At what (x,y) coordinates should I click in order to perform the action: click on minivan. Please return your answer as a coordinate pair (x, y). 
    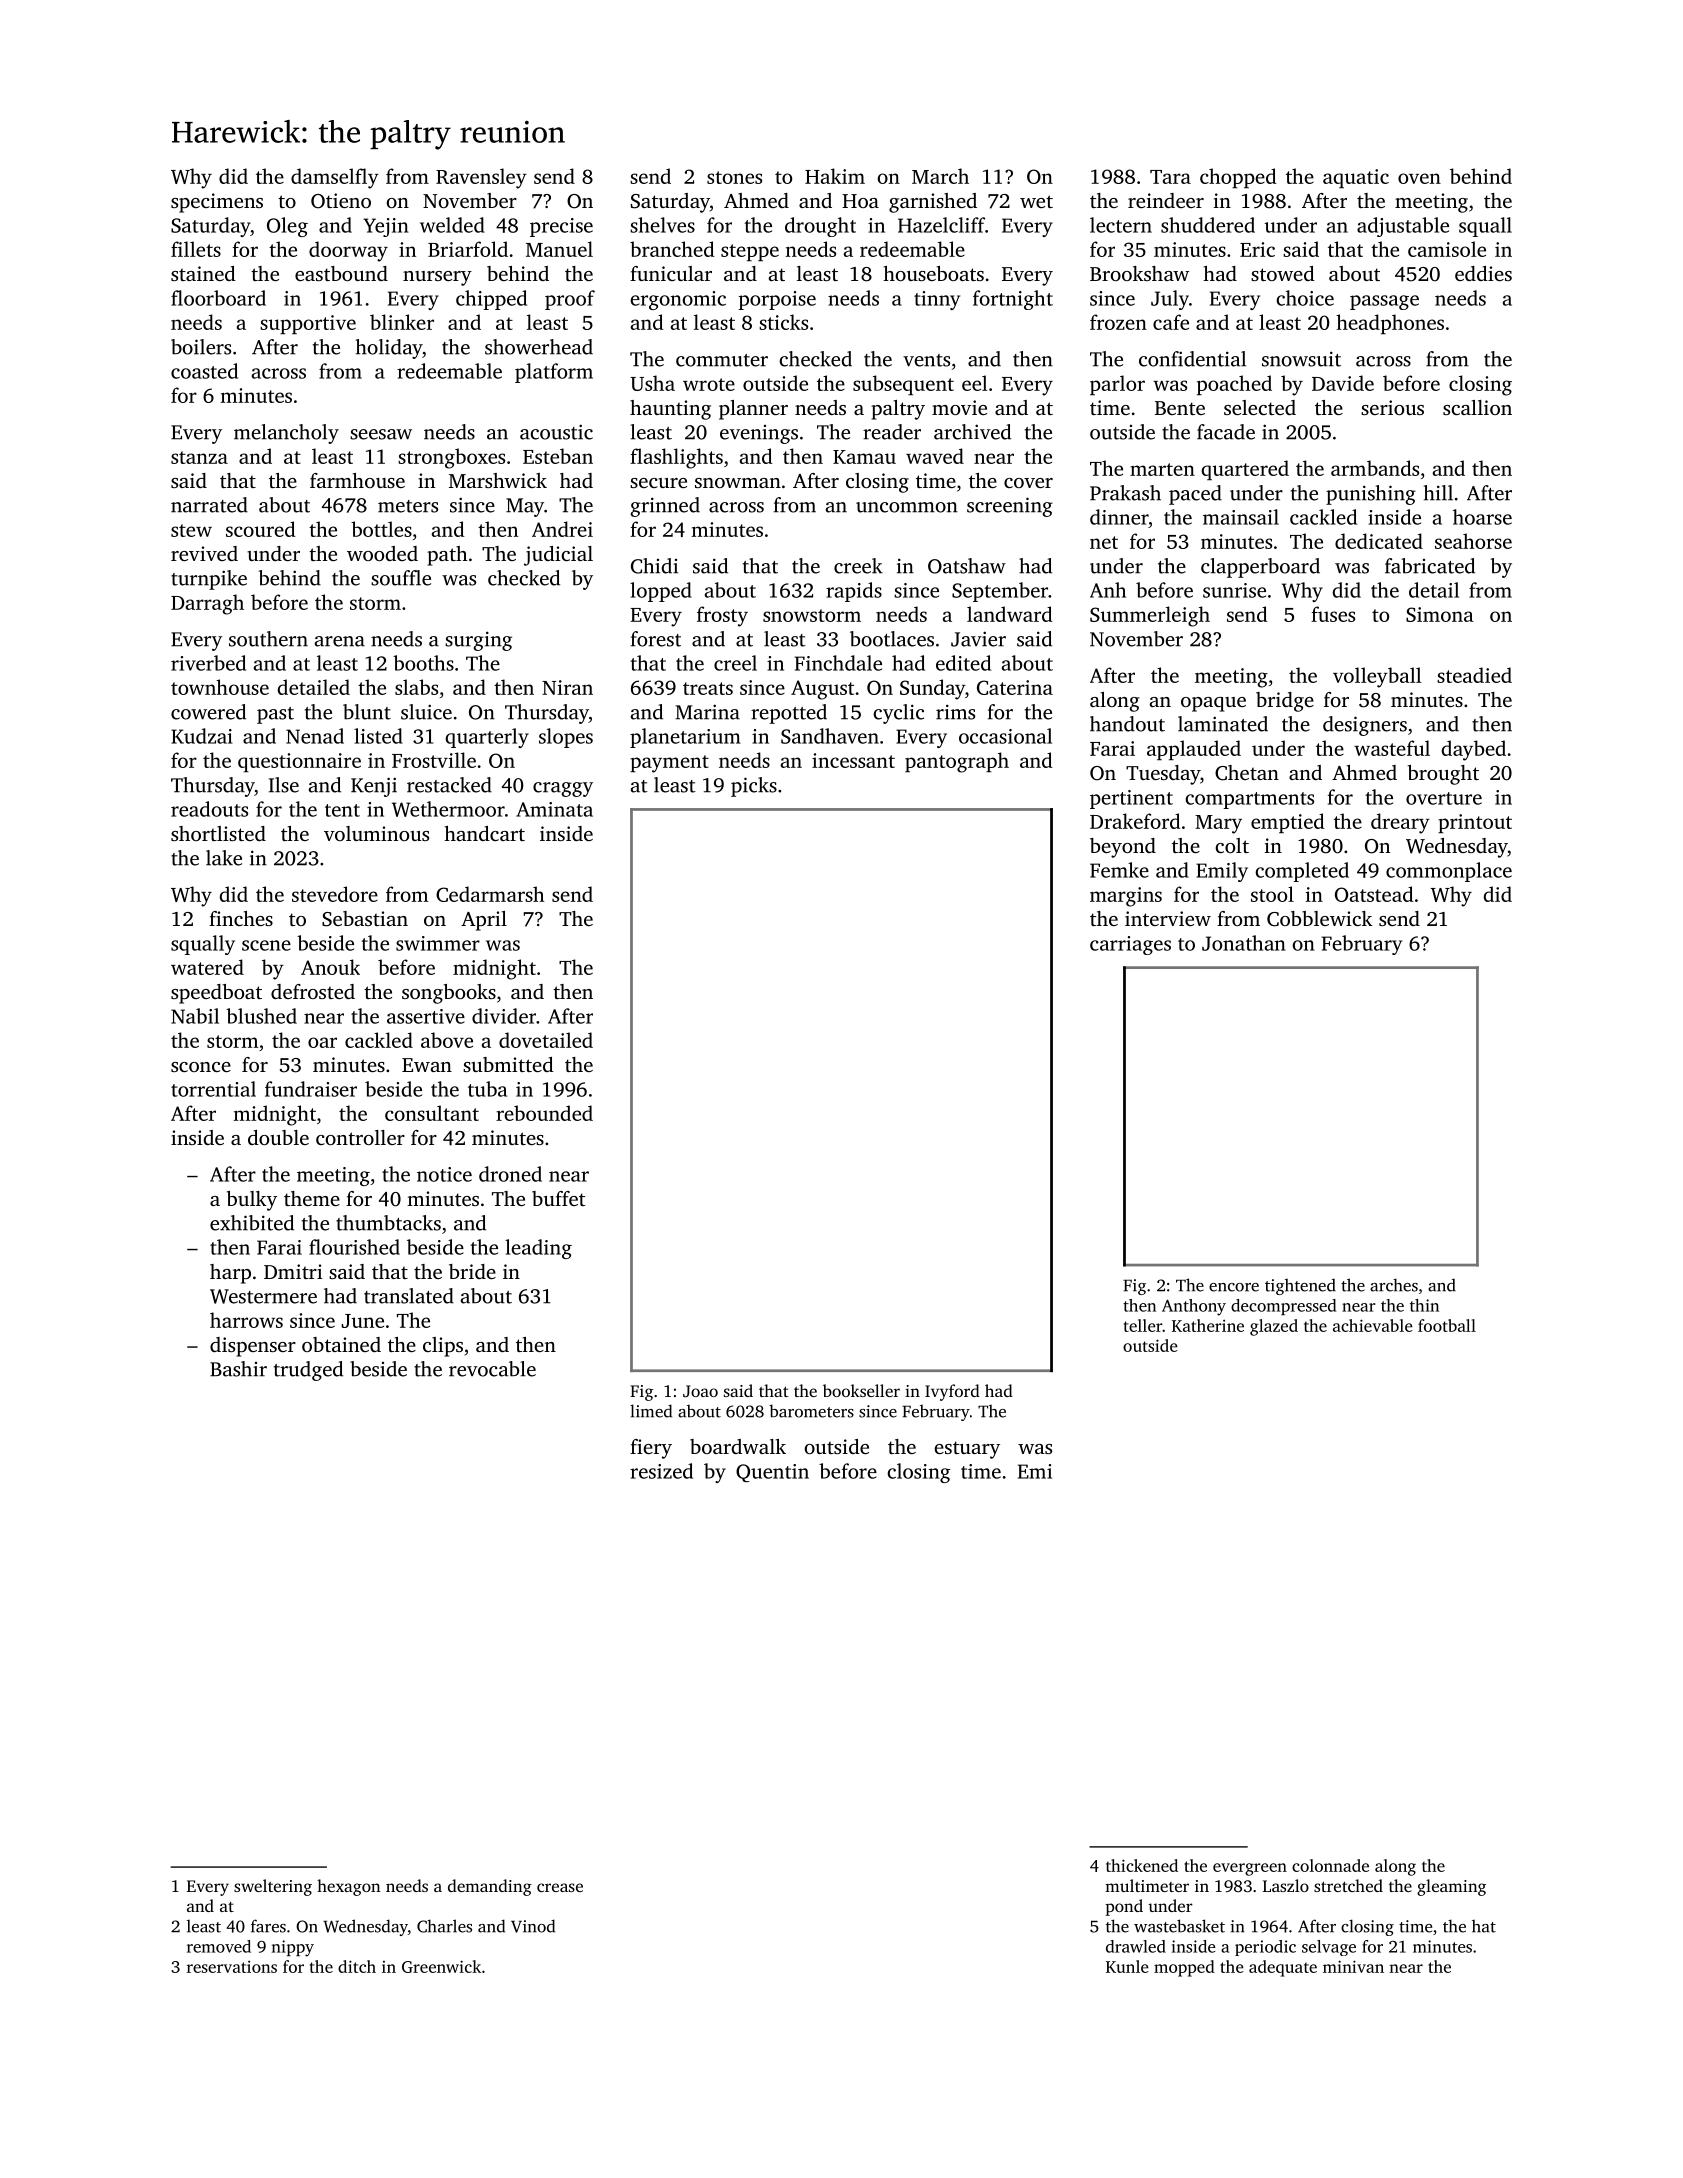
    Looking at the image, I should click on (1353, 1966).
